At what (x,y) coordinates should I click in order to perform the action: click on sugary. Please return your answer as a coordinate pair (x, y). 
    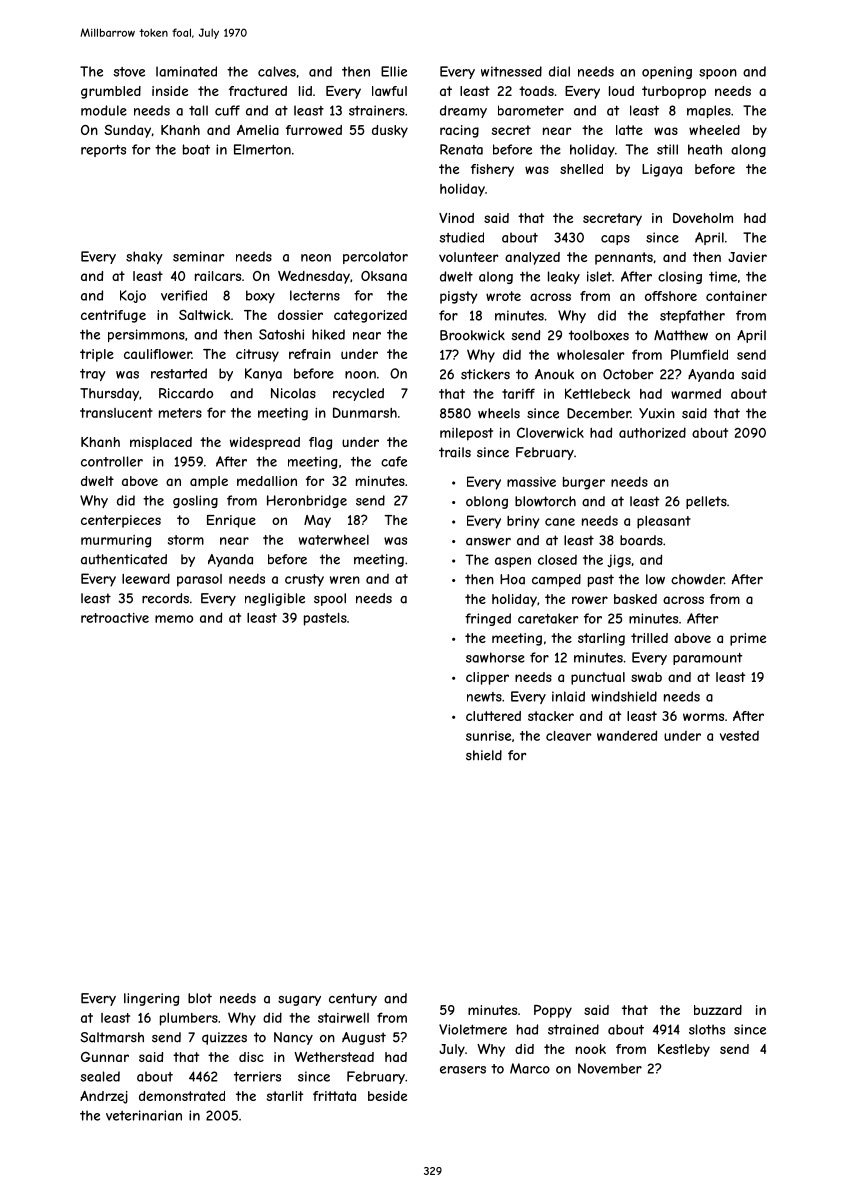
    Looking at the image, I should click on (299, 1000).
